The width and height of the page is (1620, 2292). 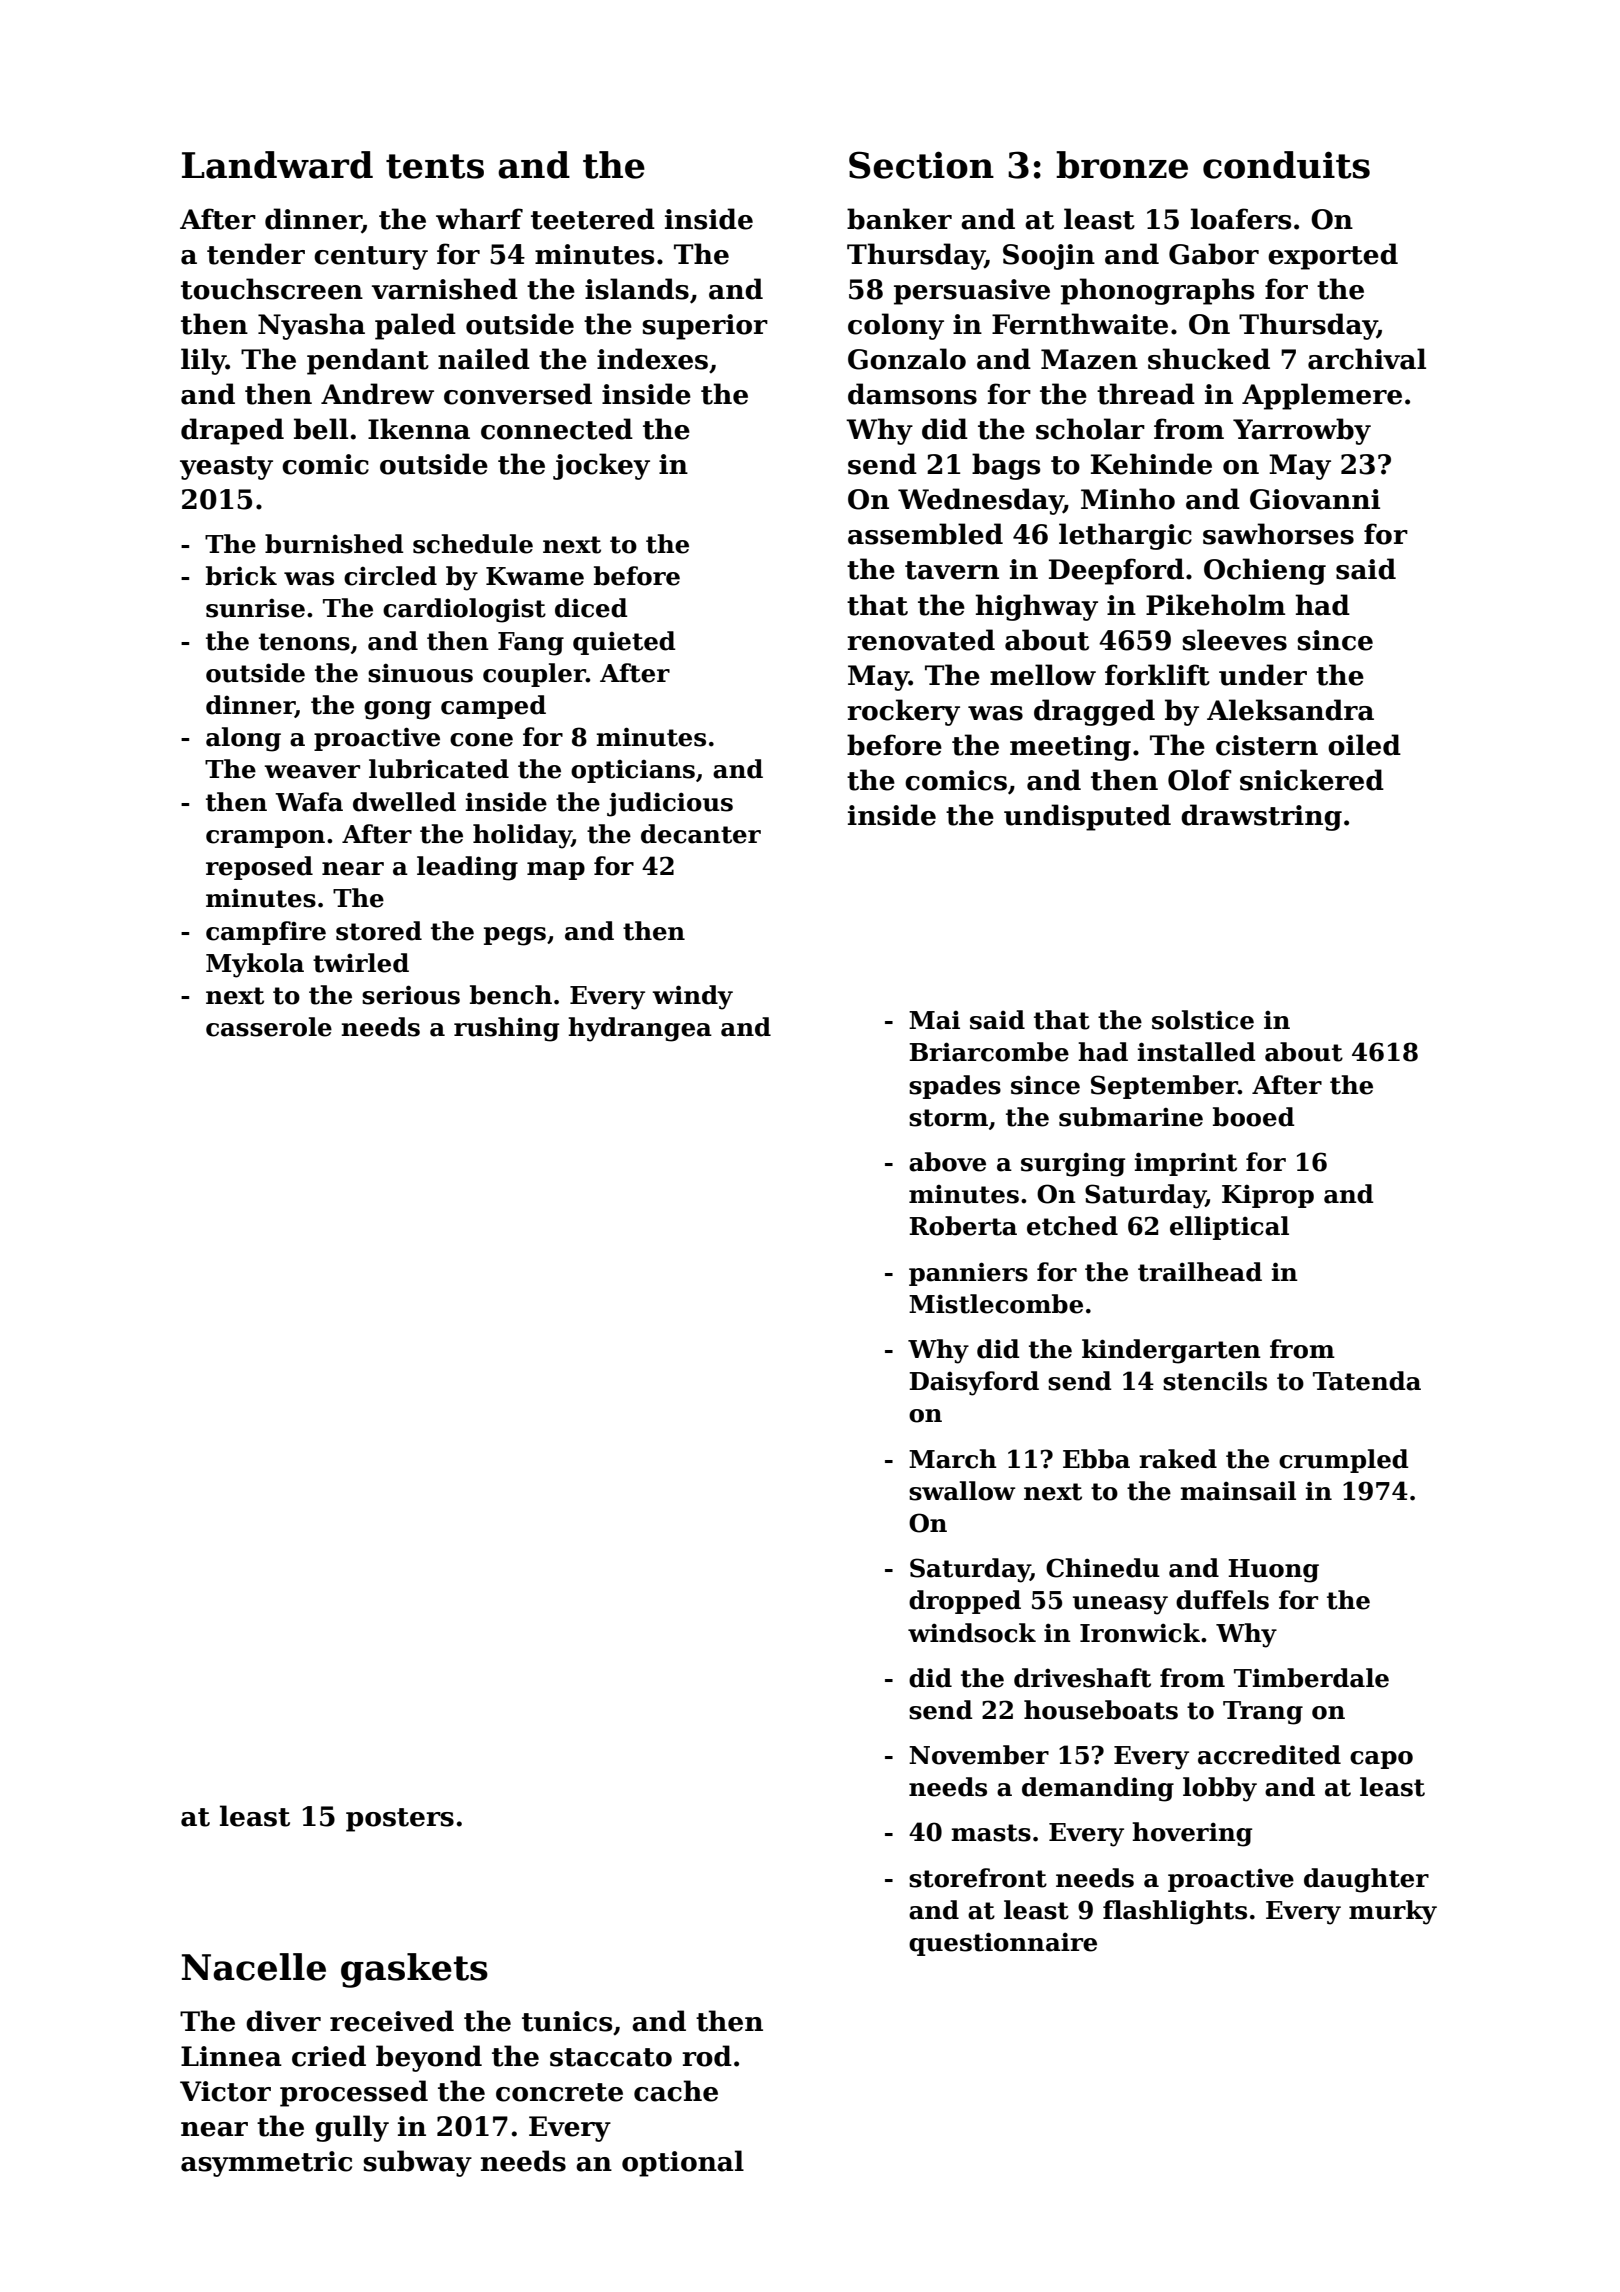 I want to click on bronze, so click(x=1122, y=165).
